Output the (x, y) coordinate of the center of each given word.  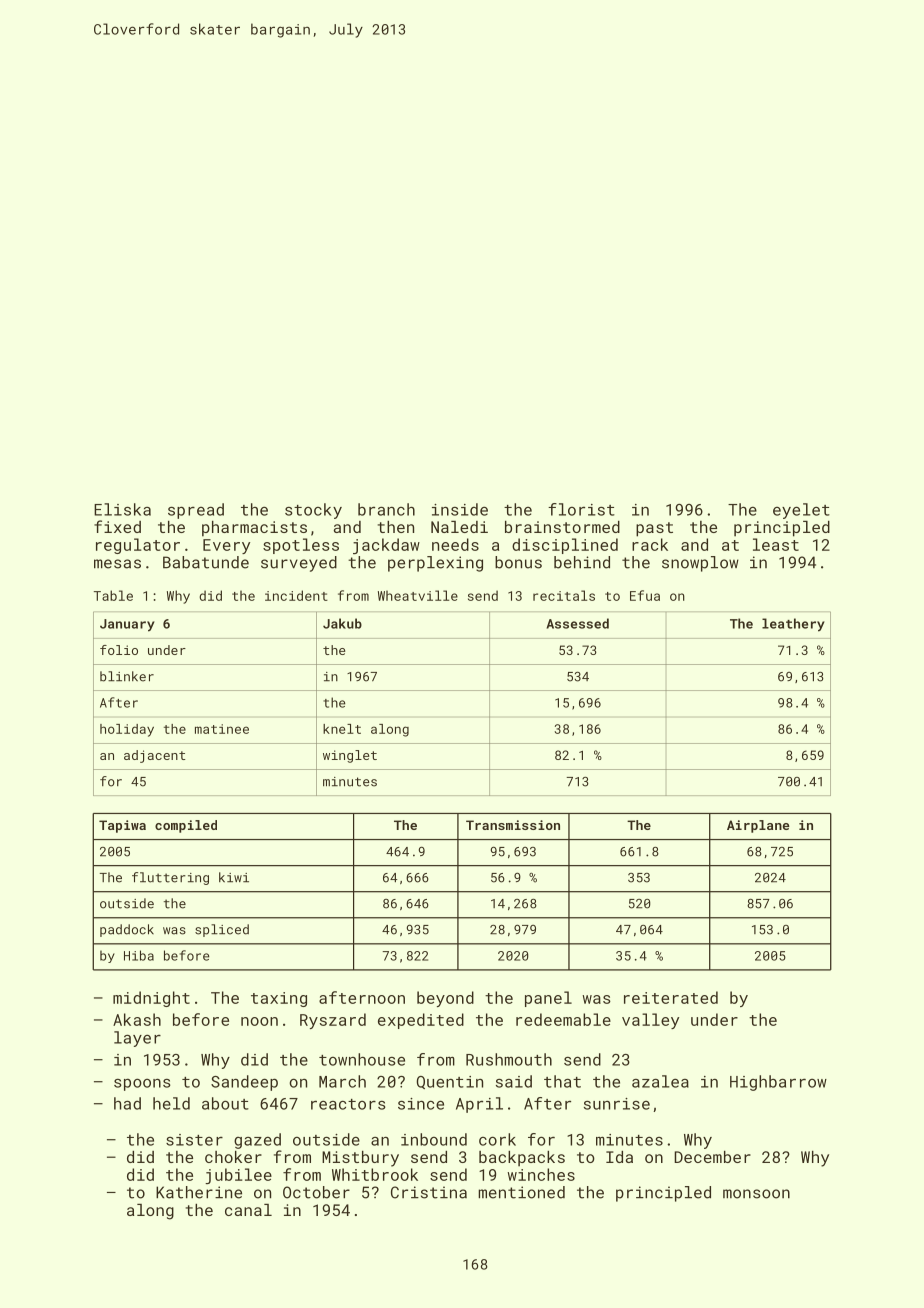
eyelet (801, 511)
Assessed (578, 623)
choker (233, 1157)
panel (548, 999)
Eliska (122, 509)
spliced (222, 930)
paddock (127, 930)
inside (460, 509)
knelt (342, 729)
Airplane (758, 826)
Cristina (429, 1192)
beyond (445, 999)
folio (119, 650)
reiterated (671, 997)
